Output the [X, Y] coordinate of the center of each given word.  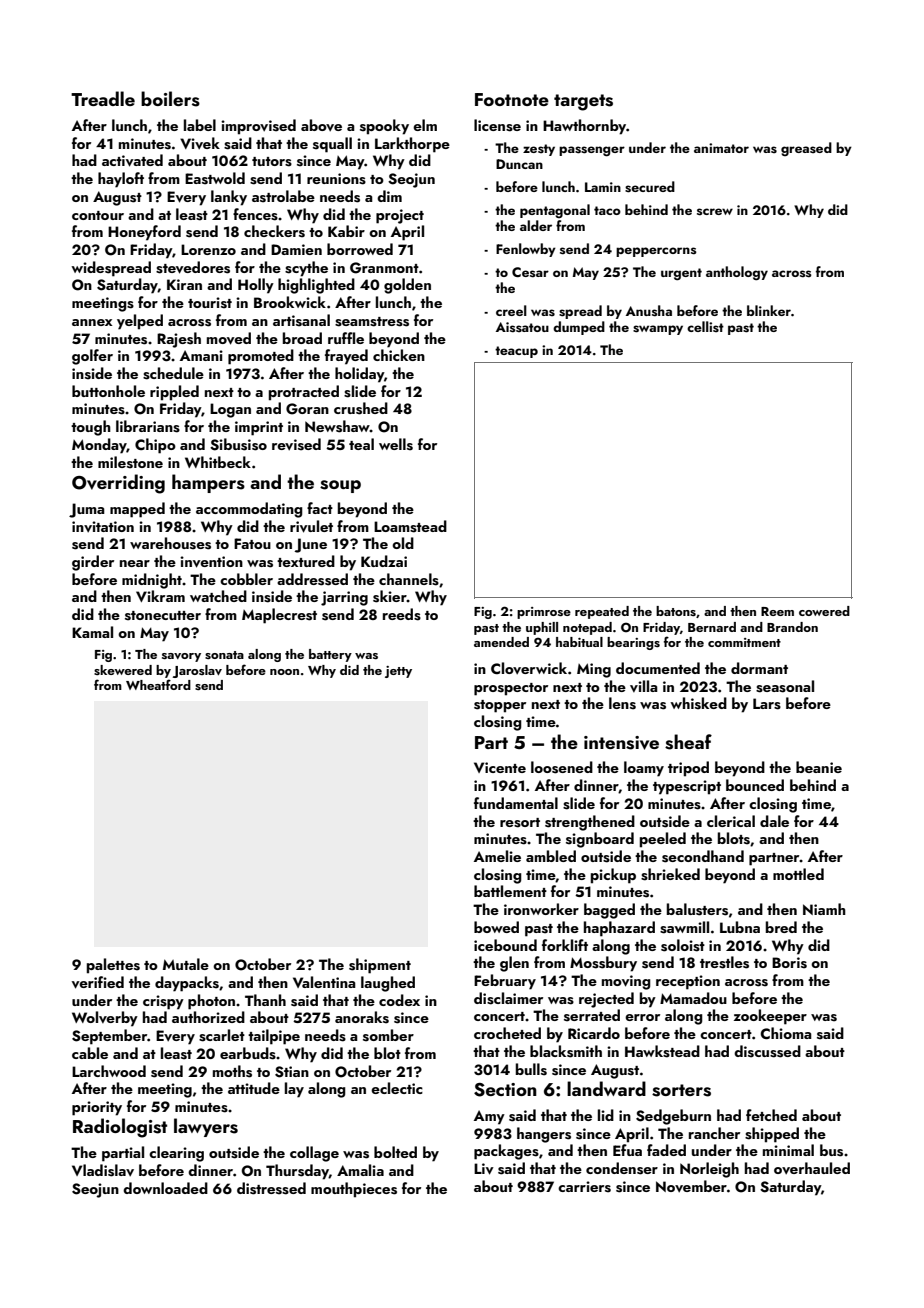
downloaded [165, 1188]
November [691, 1186]
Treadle [103, 98]
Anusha [649, 311]
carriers [584, 1187]
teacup [516, 352]
